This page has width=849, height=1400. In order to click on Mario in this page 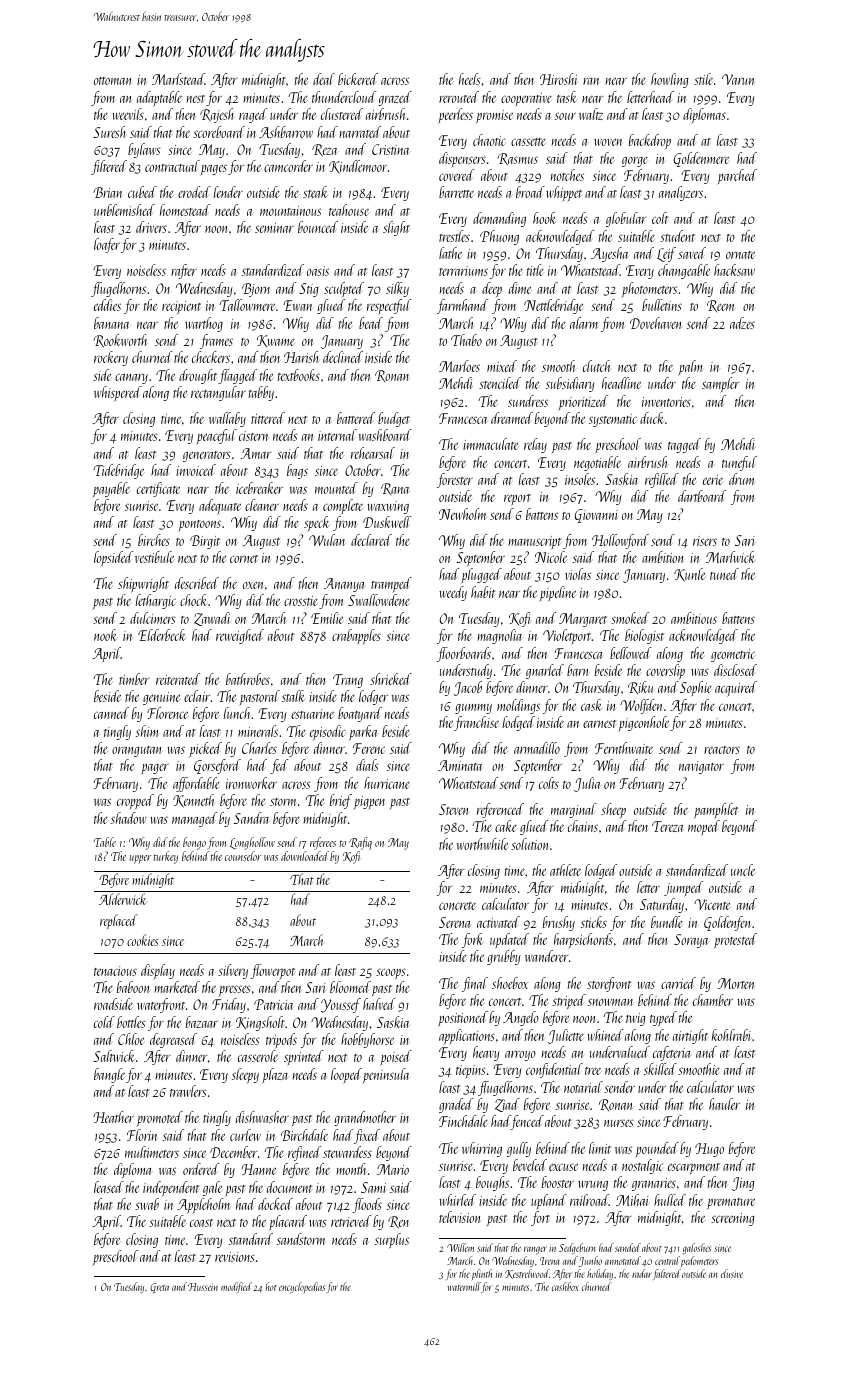, I will do `click(393, 1169)`.
